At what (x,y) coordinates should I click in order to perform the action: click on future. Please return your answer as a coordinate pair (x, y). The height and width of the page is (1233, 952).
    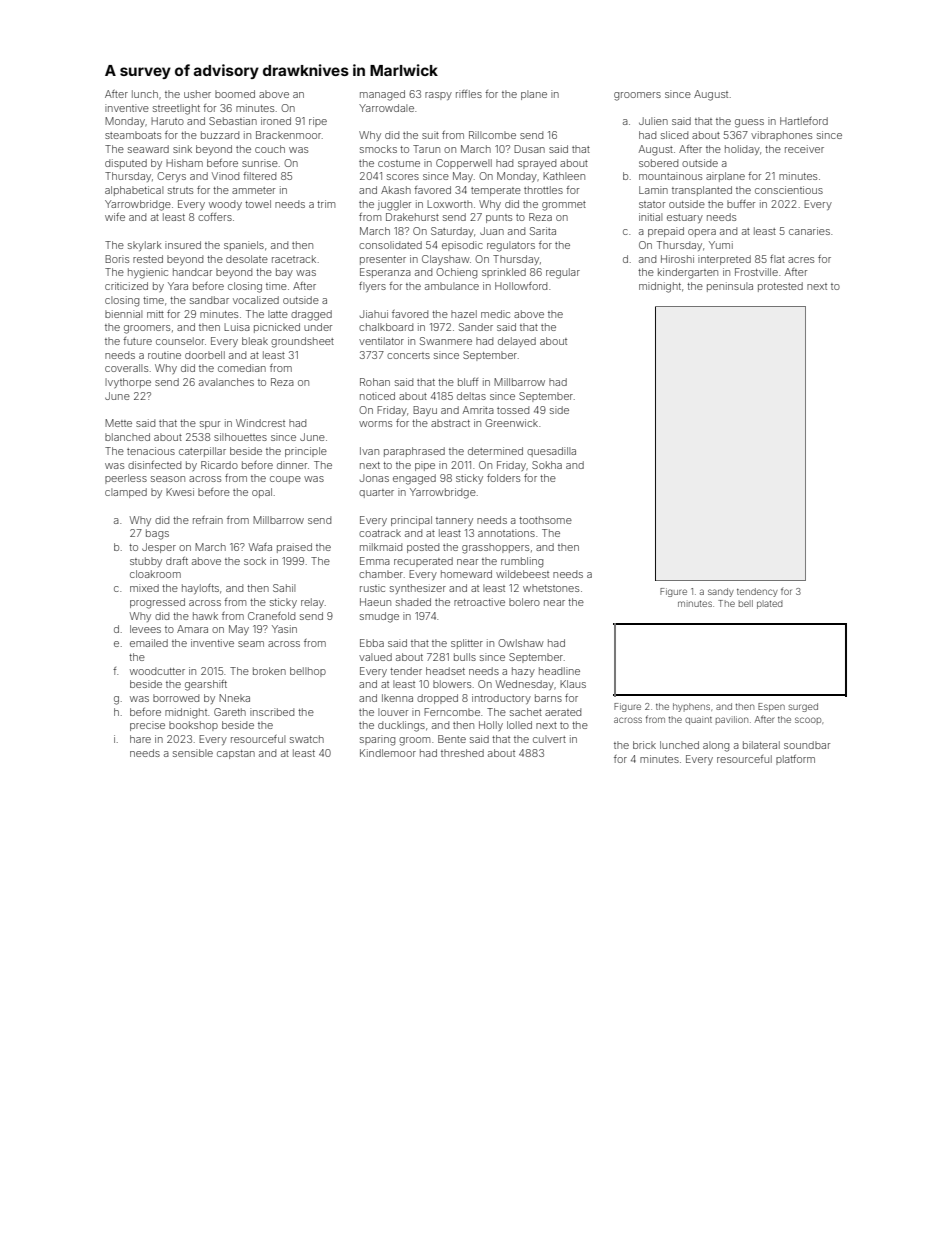
    Looking at the image, I should click on (137, 341).
